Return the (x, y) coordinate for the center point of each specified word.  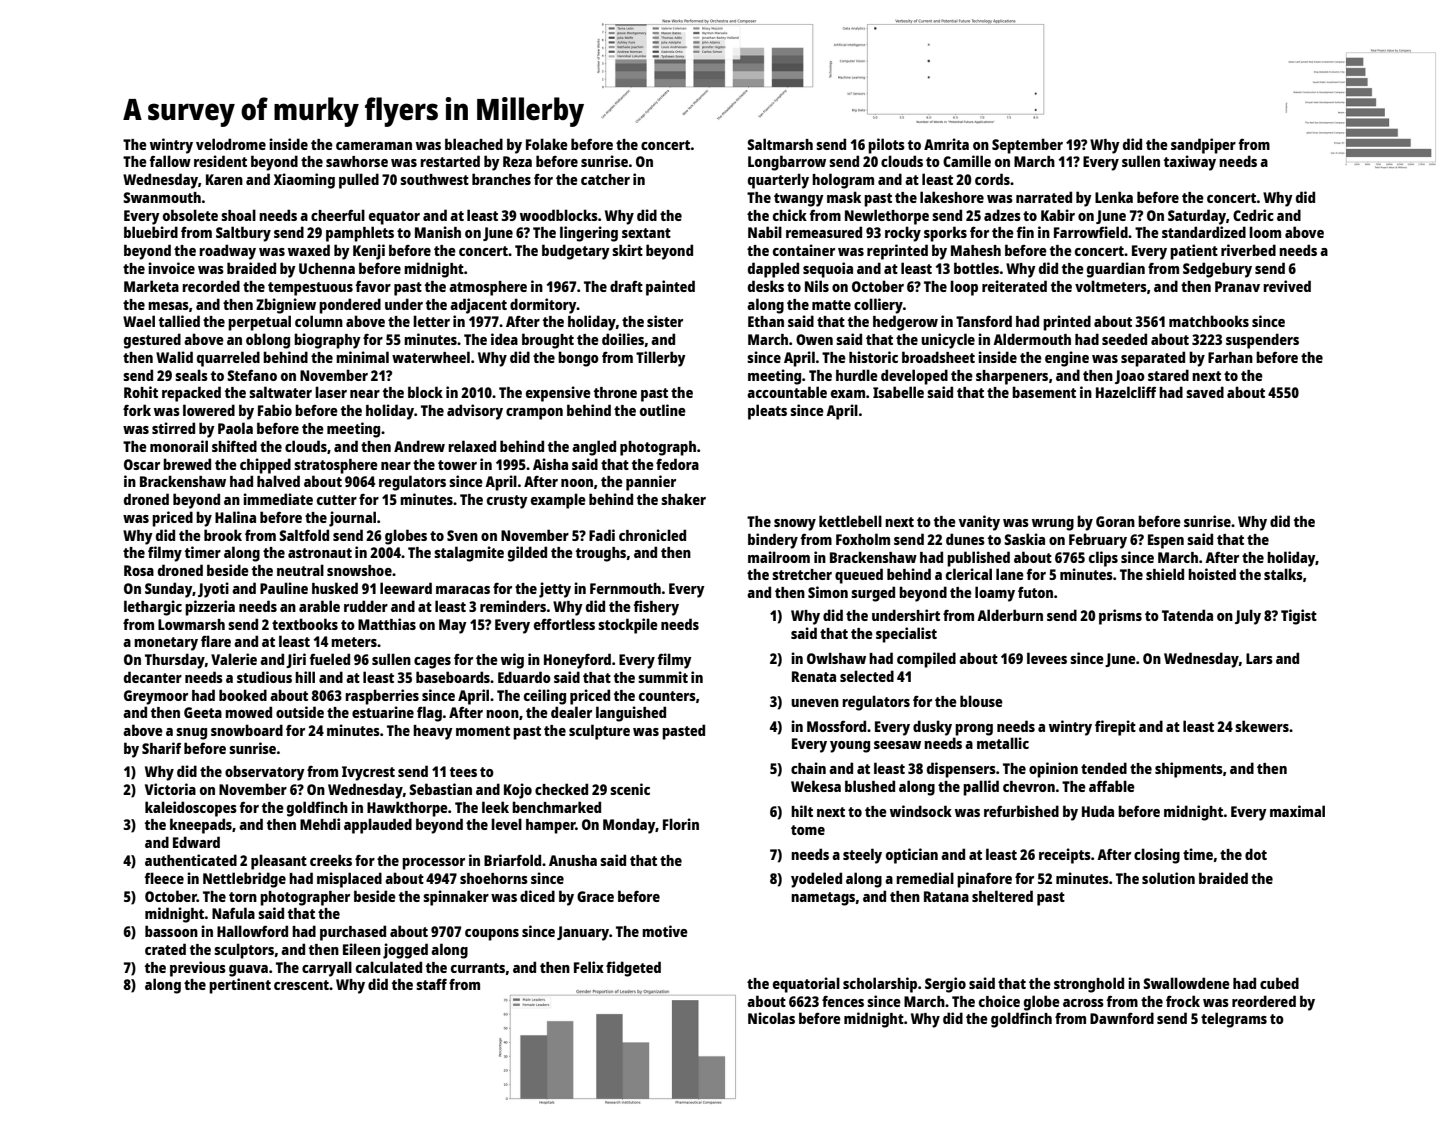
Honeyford (577, 661)
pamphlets (360, 234)
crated (165, 949)
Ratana (946, 896)
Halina (235, 517)
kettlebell (850, 521)
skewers (1262, 726)
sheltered (1002, 896)
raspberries (382, 697)
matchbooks (1209, 321)
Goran (1115, 521)
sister (665, 321)
